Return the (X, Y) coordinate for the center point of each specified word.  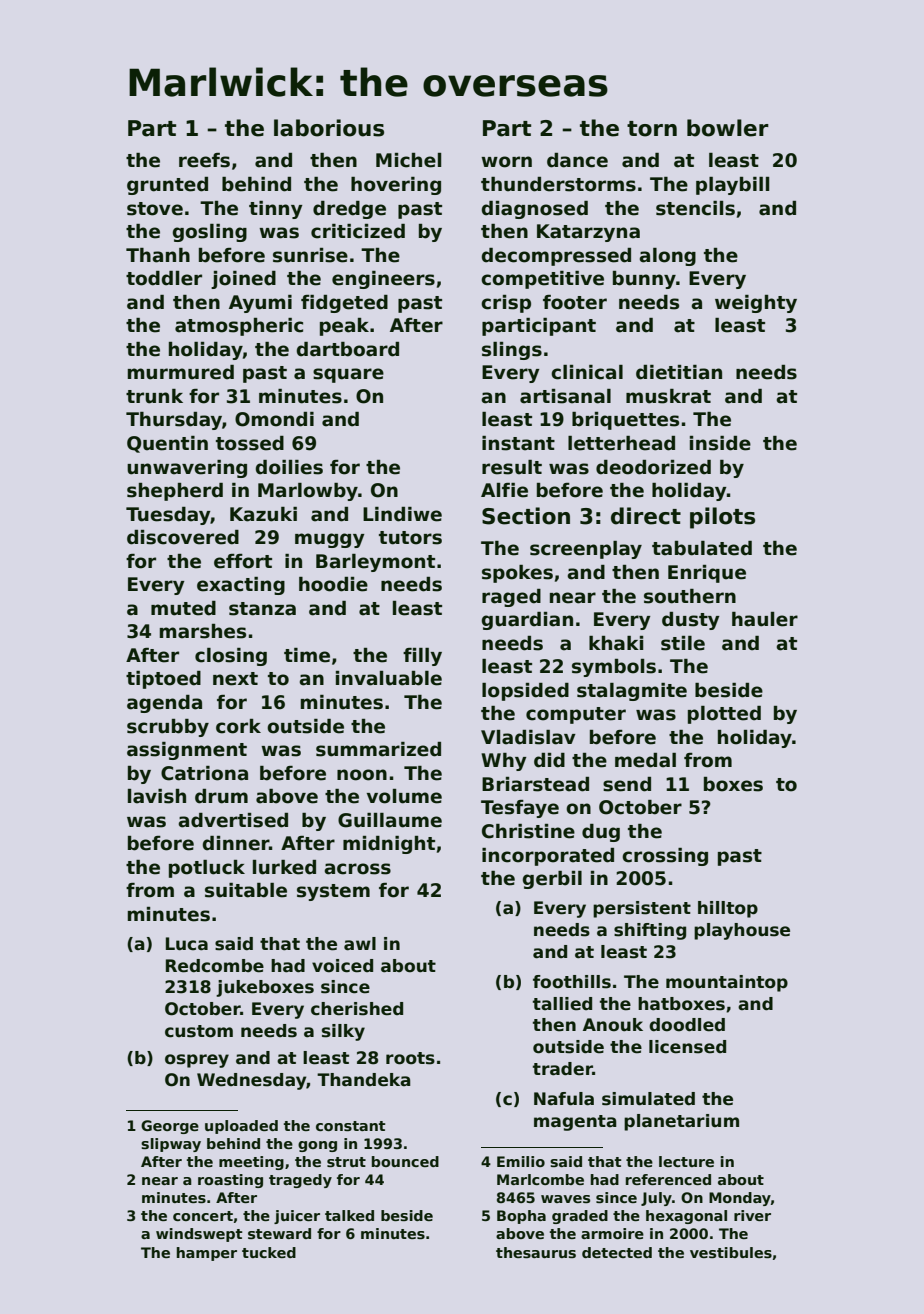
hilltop (728, 909)
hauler (765, 619)
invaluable (389, 678)
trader (563, 1069)
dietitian (679, 372)
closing (231, 657)
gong (317, 1146)
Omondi (274, 419)
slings (512, 351)
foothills (572, 982)
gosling (210, 233)
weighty (756, 304)
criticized (358, 231)
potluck (207, 869)
